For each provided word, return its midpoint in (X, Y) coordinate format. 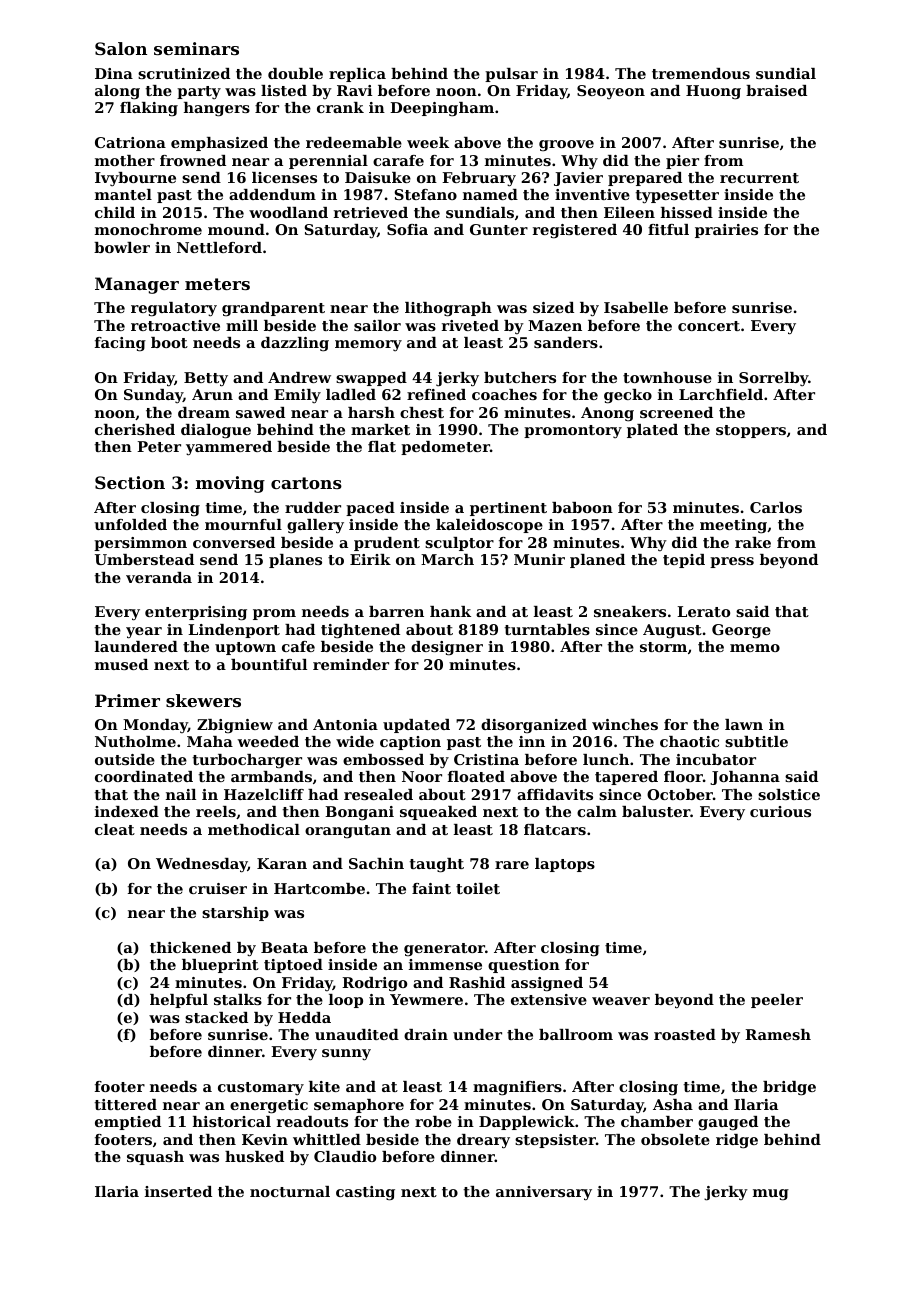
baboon (582, 507)
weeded (268, 741)
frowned (193, 160)
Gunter (499, 229)
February (479, 179)
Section (130, 482)
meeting (733, 526)
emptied (128, 1123)
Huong (713, 92)
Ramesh (778, 1034)
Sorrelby (773, 379)
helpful (179, 1001)
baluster (656, 811)
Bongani (359, 813)
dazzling (295, 344)
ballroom (576, 1034)
